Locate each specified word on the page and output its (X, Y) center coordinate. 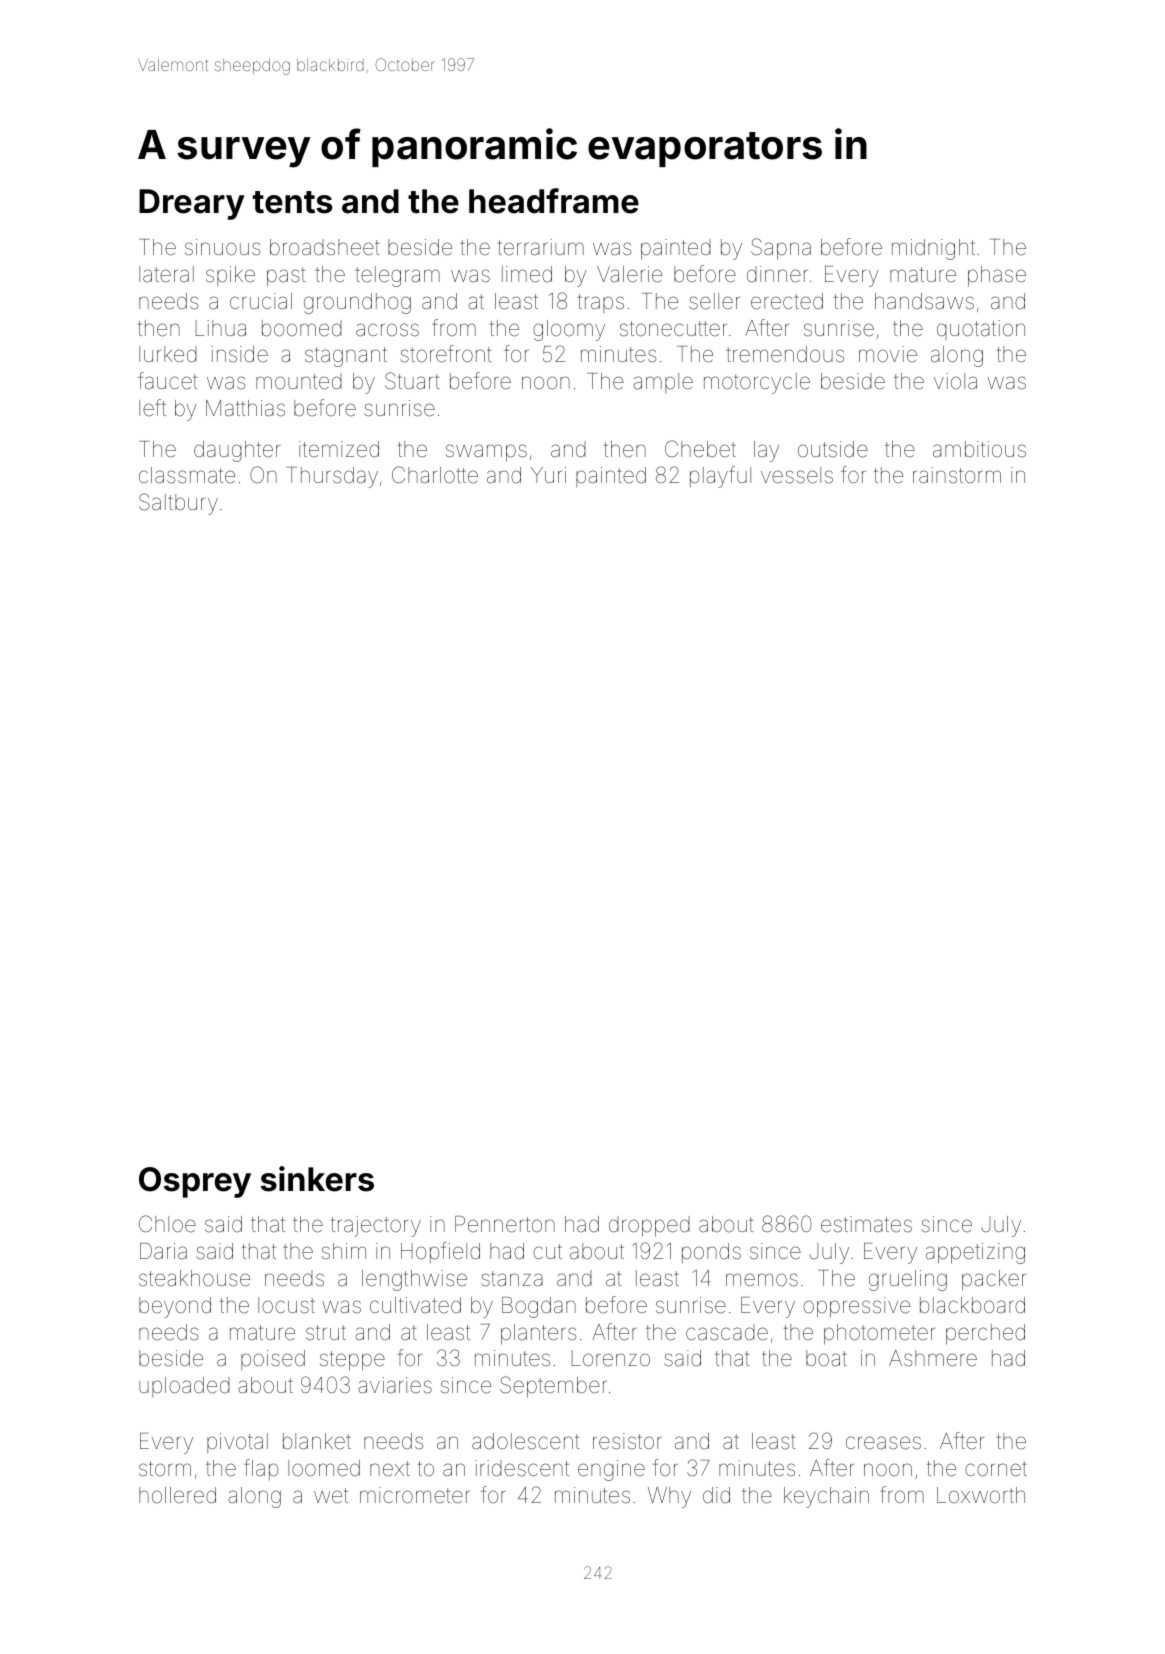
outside (833, 449)
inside (239, 354)
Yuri (548, 475)
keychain (826, 1497)
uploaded (184, 1387)
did (716, 1495)
